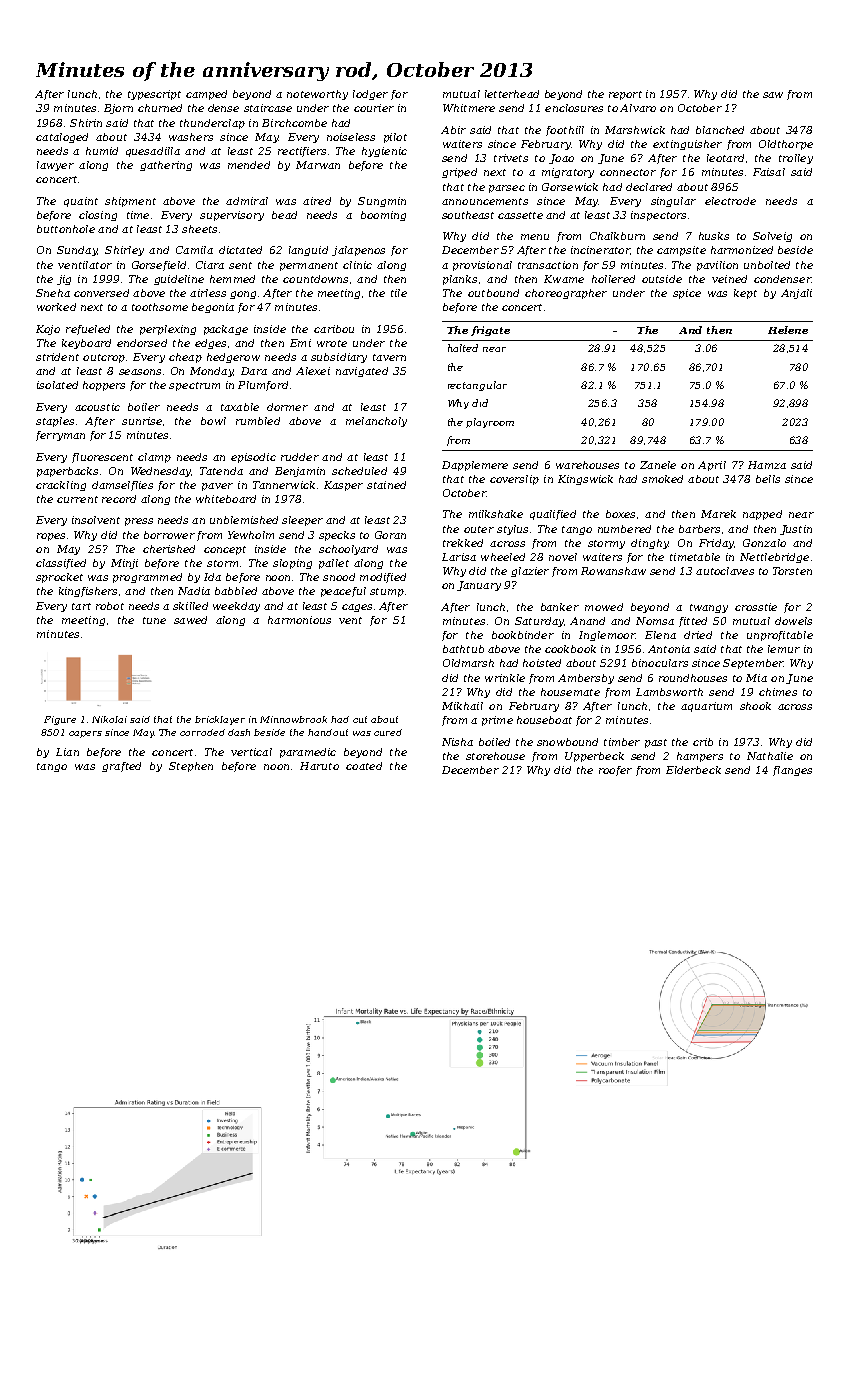 The width and height of the page is (849, 1400). I want to click on report, so click(625, 95).
